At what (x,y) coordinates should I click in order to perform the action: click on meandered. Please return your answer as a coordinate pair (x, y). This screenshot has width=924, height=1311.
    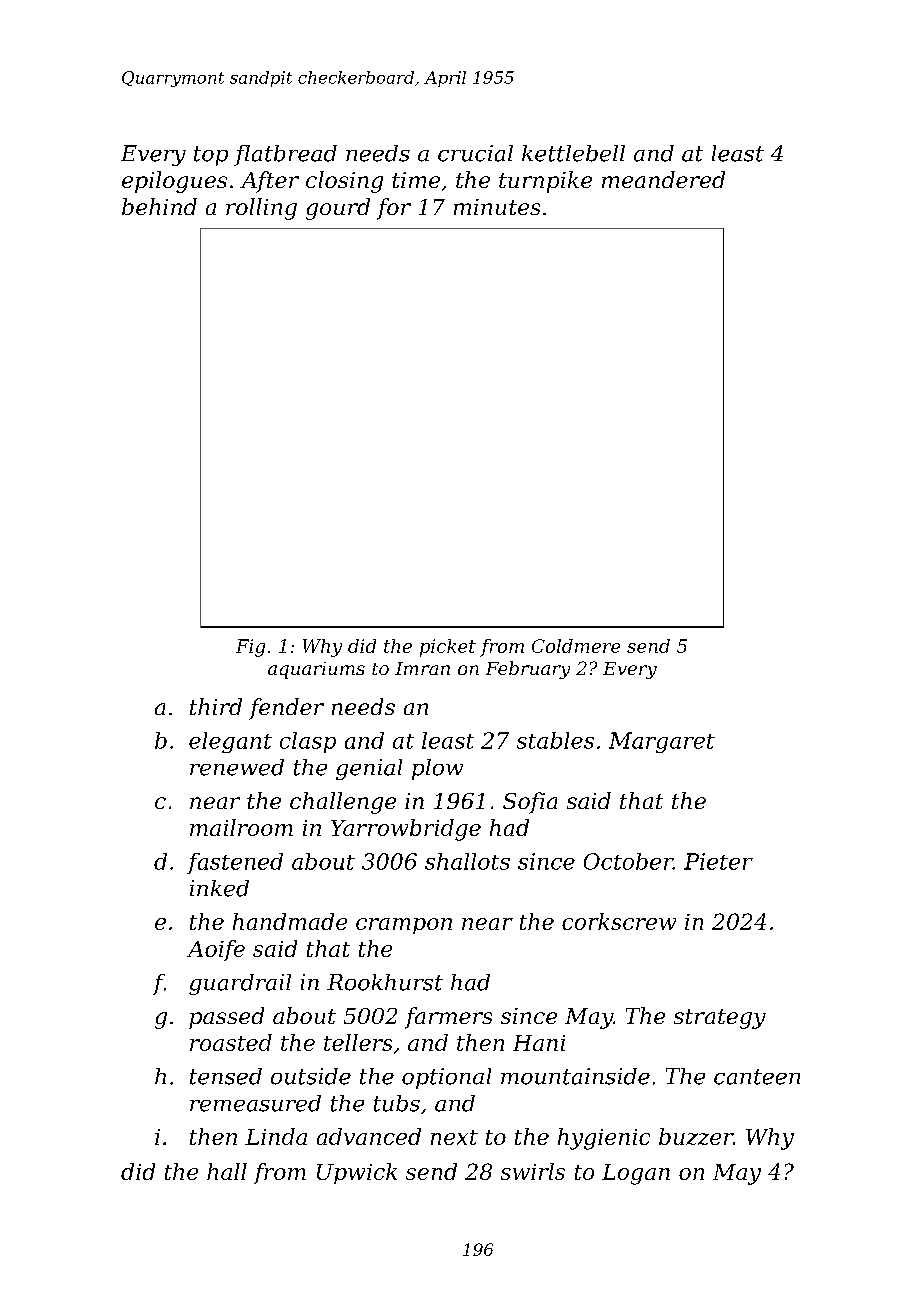
    Looking at the image, I should click on (663, 179).
